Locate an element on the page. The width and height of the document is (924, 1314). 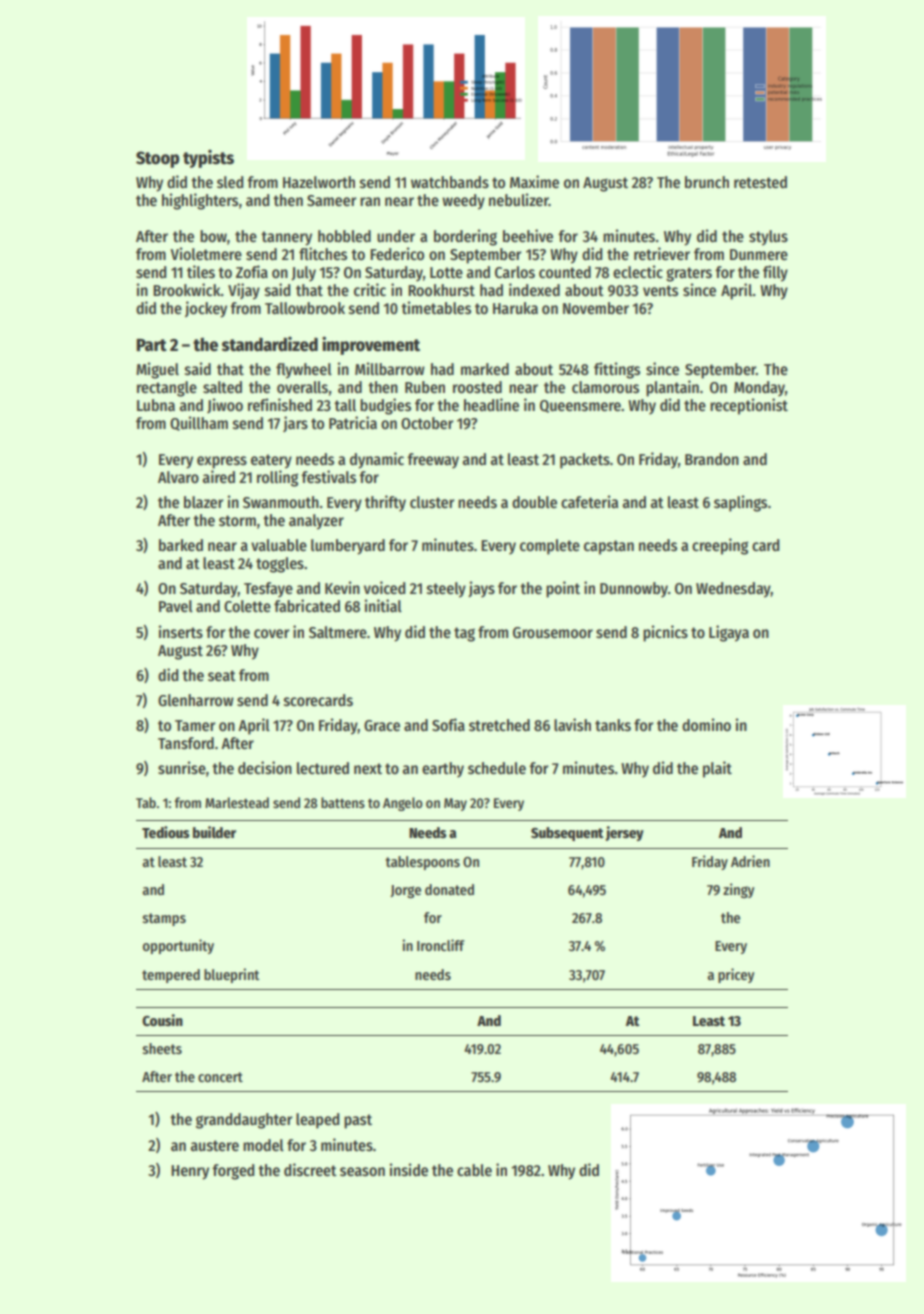
receptionist is located at coordinates (749, 406).
